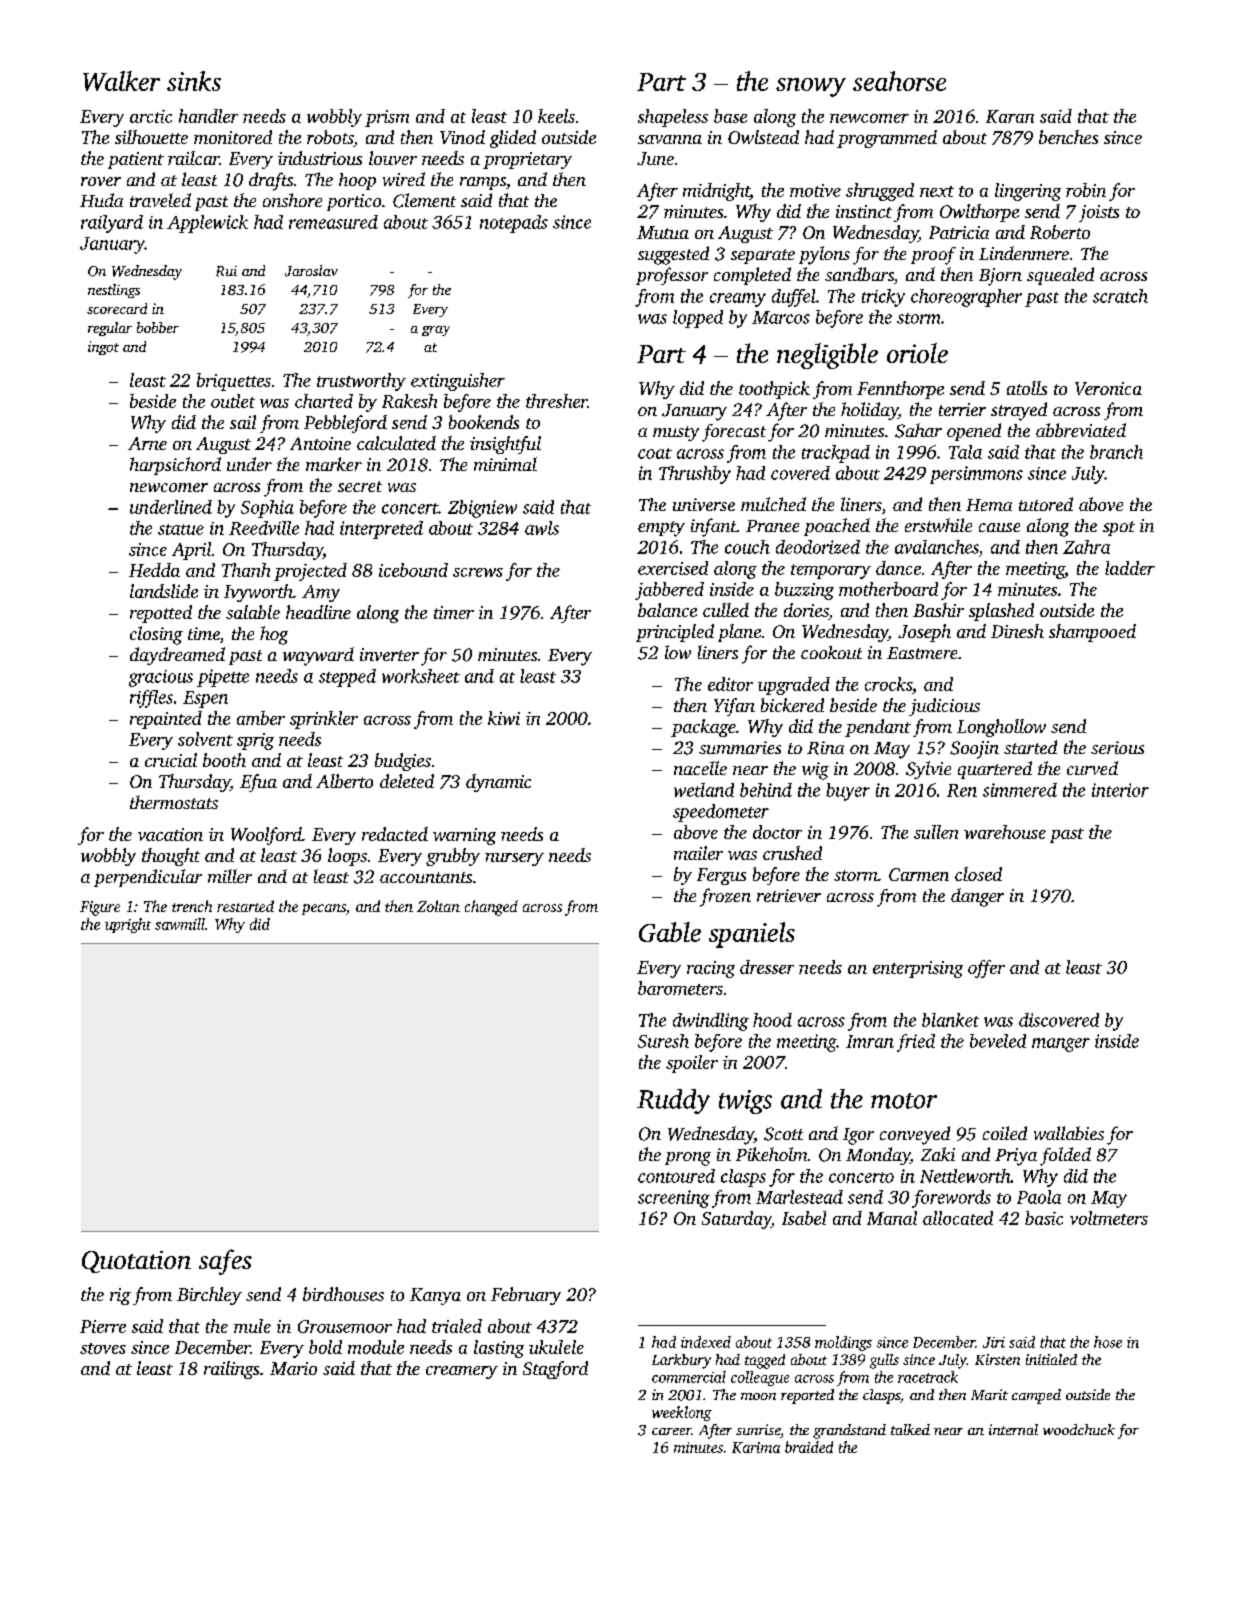 The image size is (1237, 1601). What do you see at coordinates (136, 1262) in the document?
I see `Quotation` at bounding box center [136, 1262].
